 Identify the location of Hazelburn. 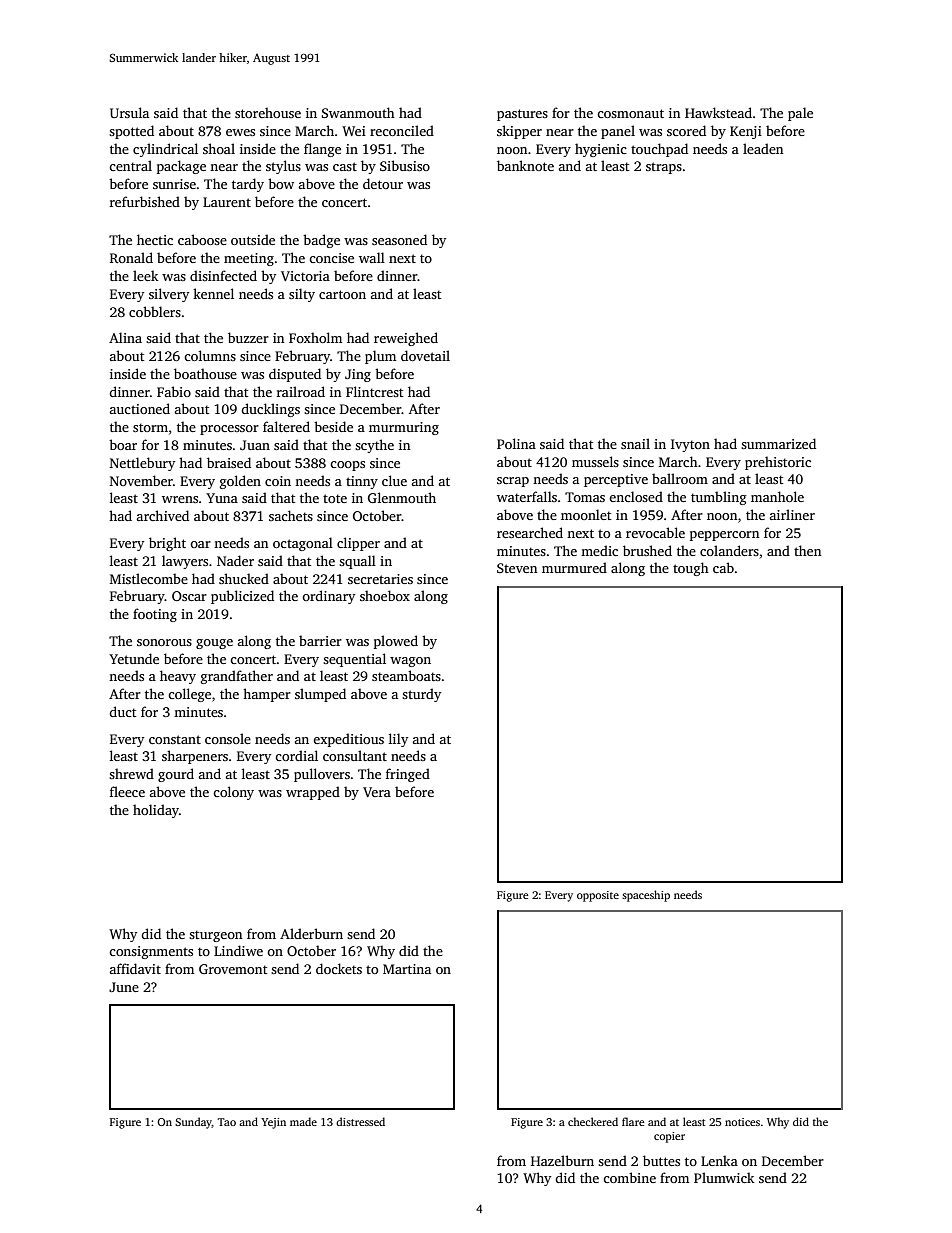
(562, 1160).
